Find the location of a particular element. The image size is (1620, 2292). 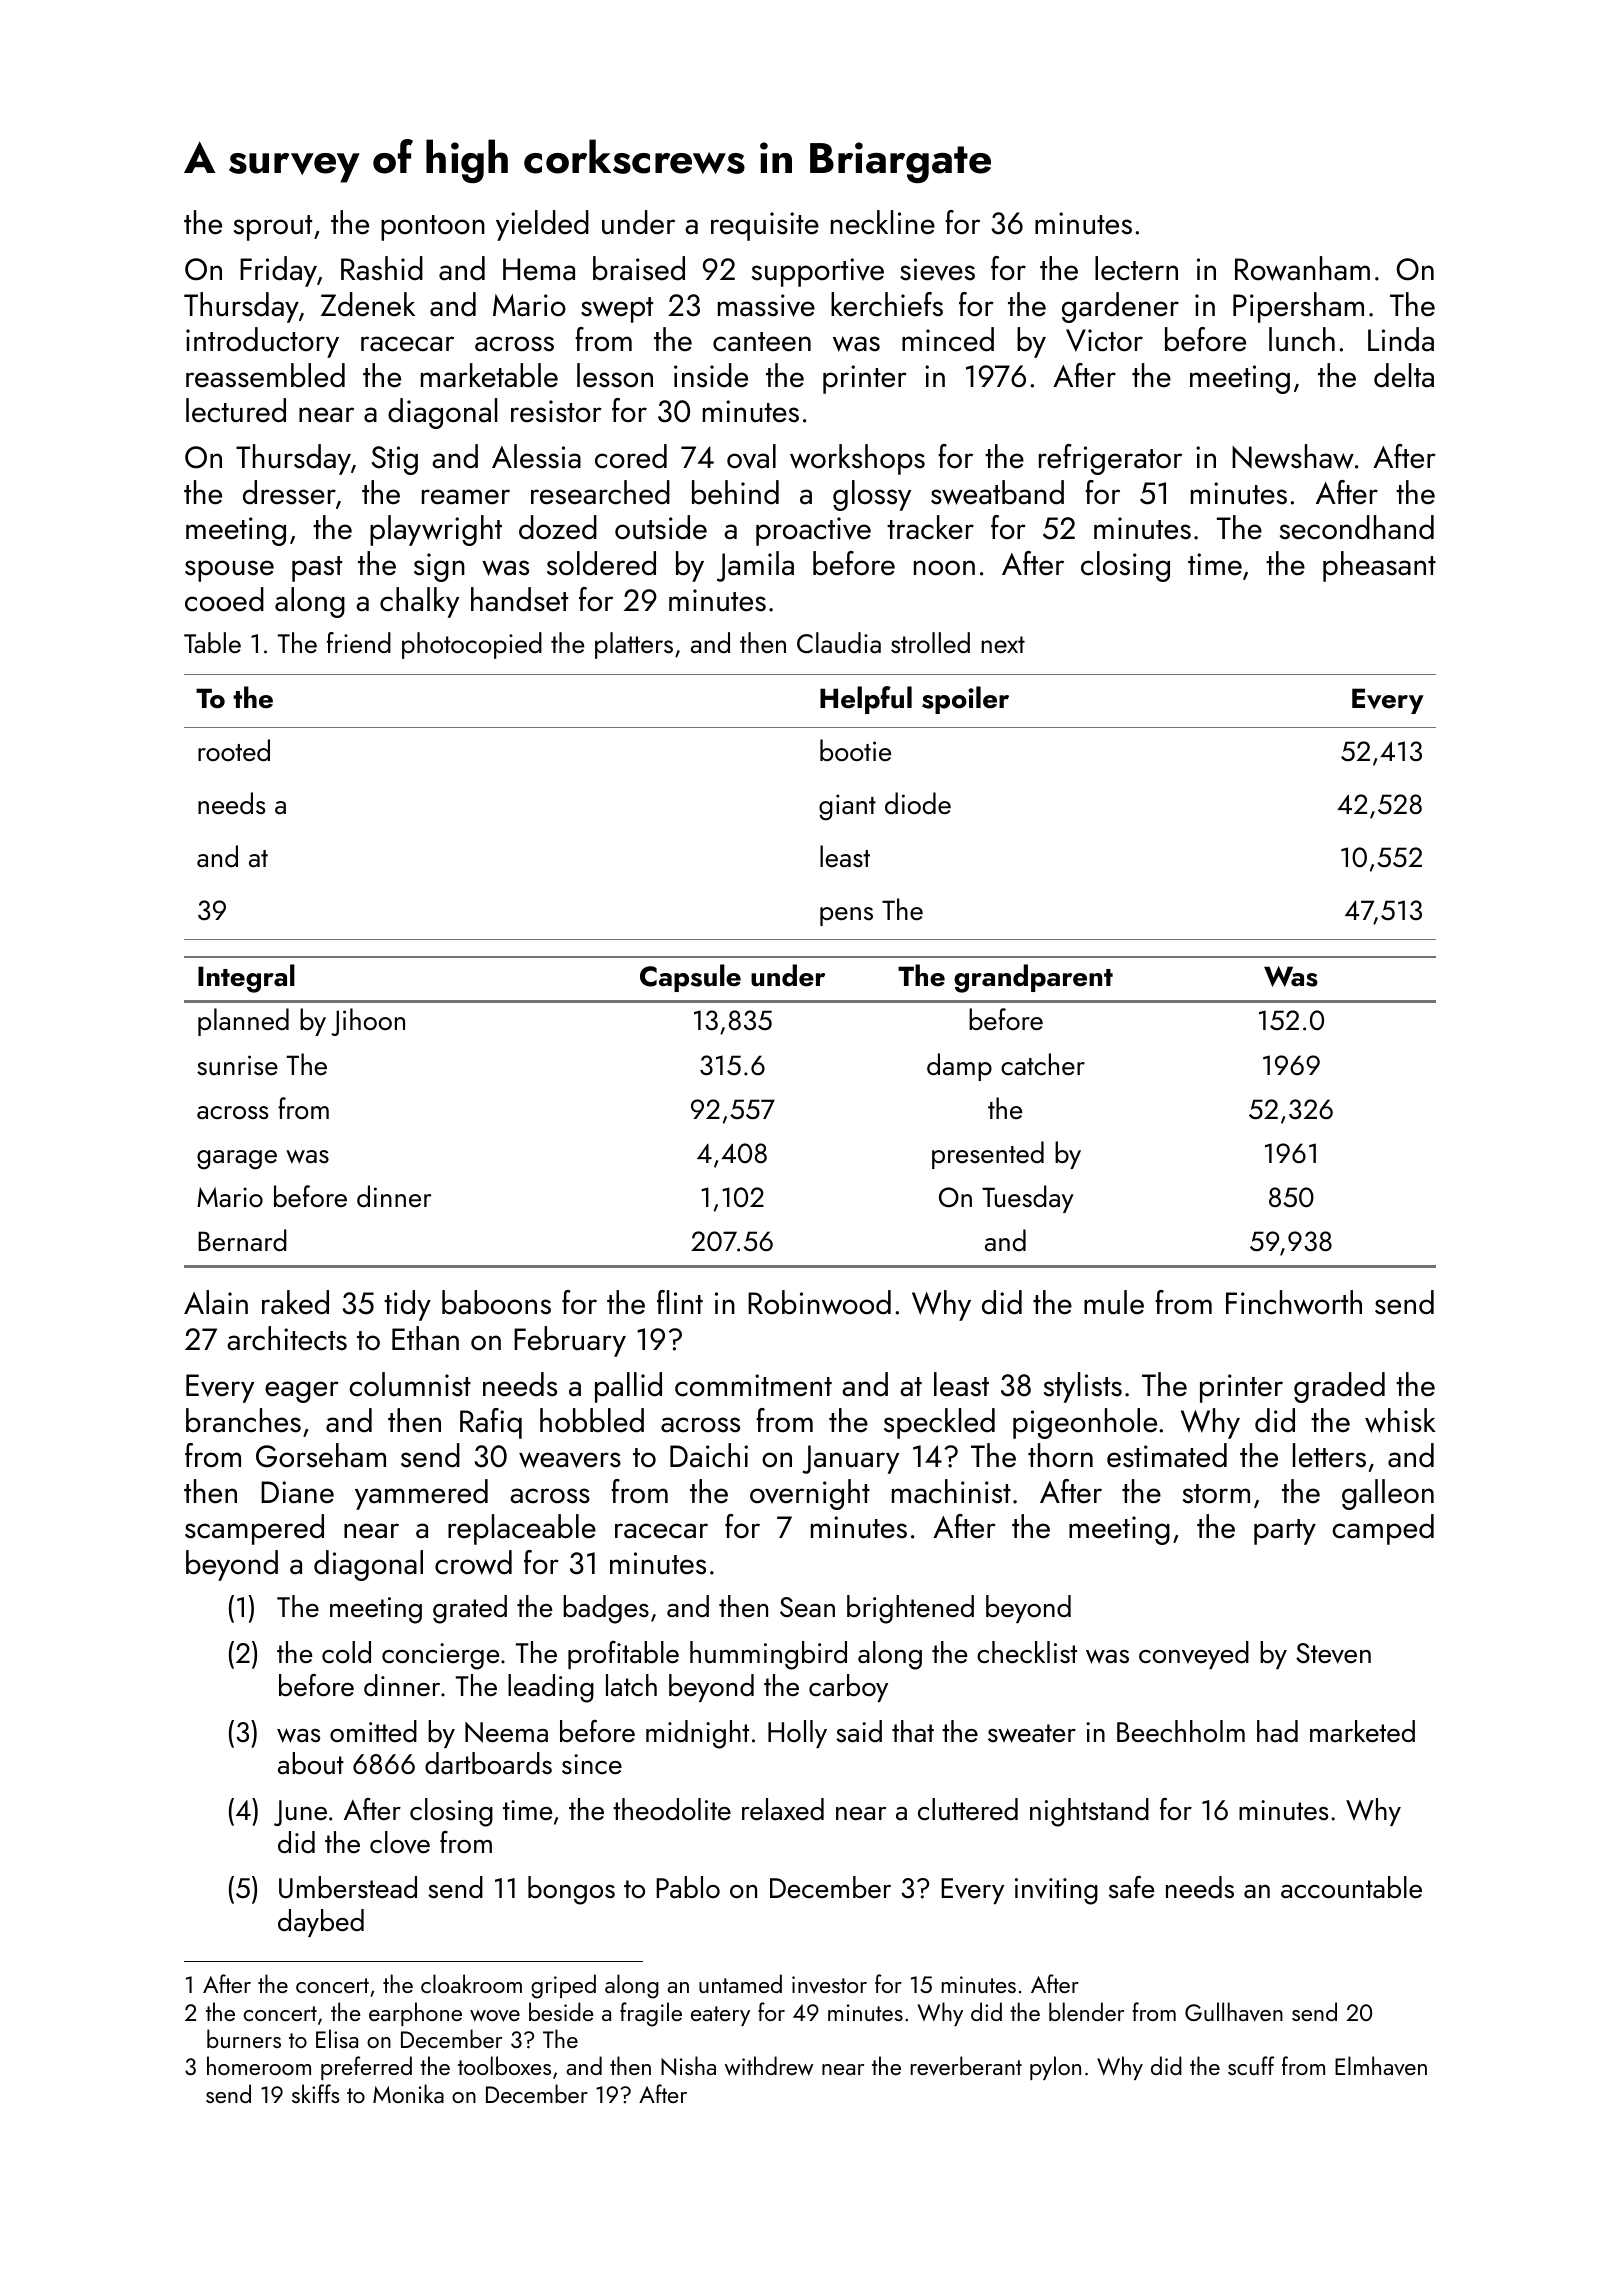

machinist is located at coordinates (951, 1491).
